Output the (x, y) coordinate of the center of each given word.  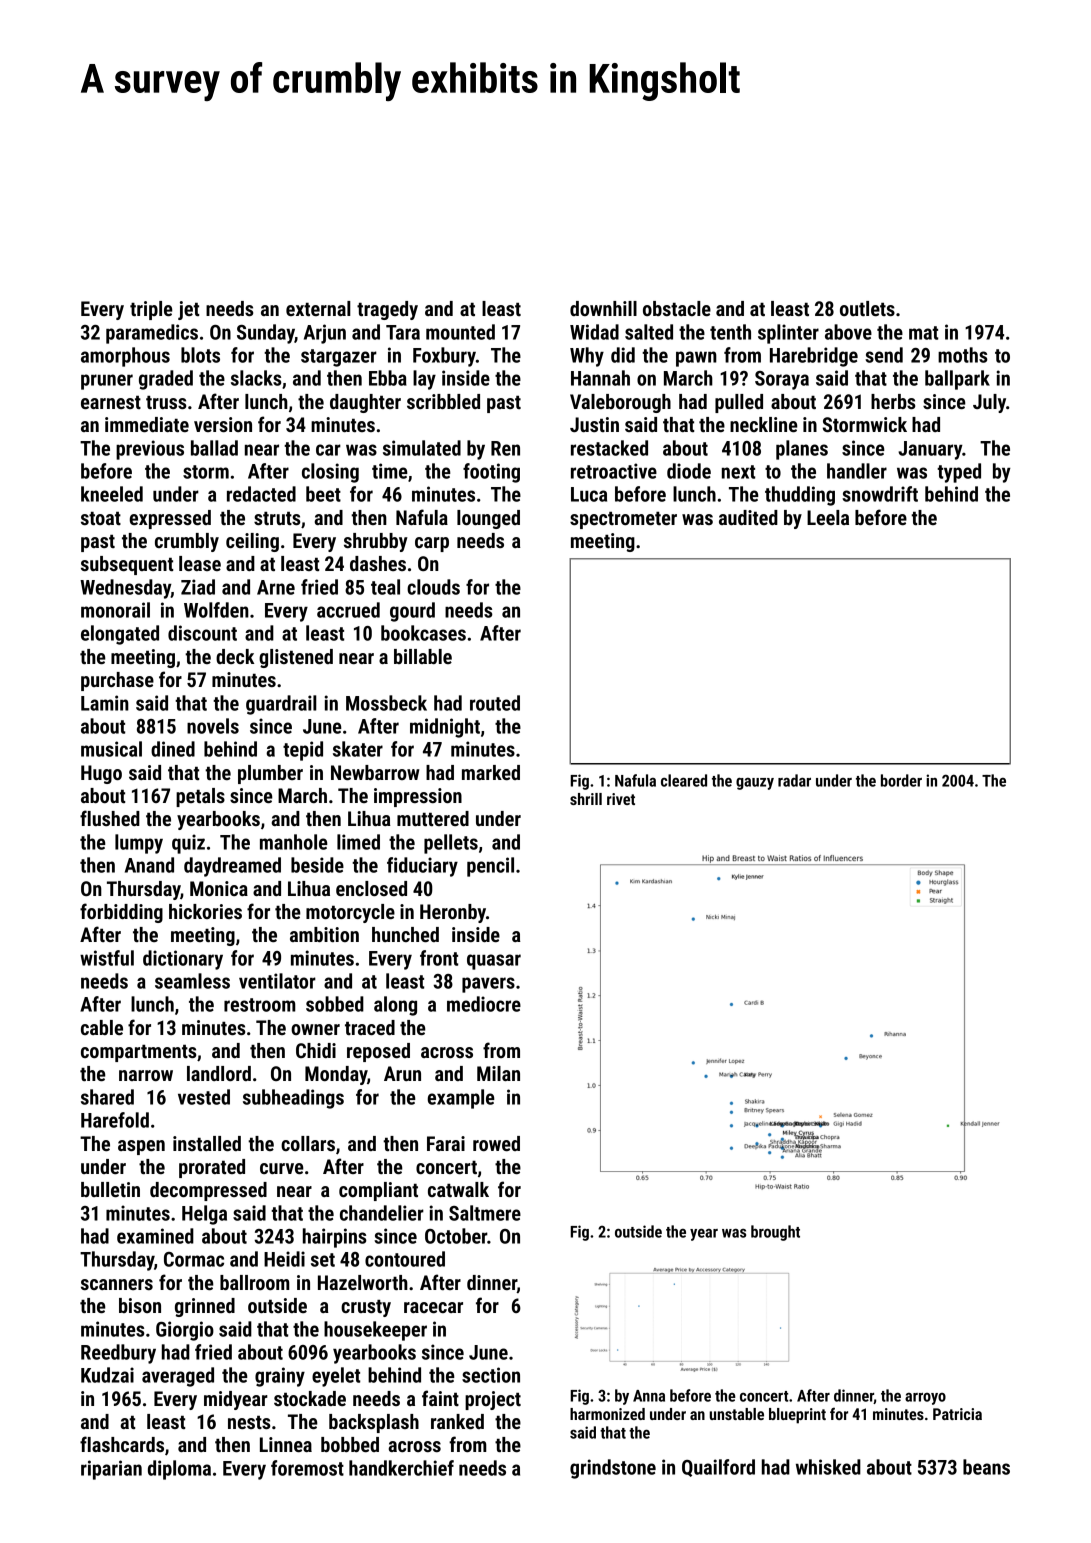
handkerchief (401, 1468)
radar (794, 780)
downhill (603, 308)
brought (775, 1233)
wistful (107, 958)
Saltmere (485, 1213)
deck (235, 656)
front (439, 958)
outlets (867, 308)
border (901, 780)
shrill (586, 799)
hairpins (335, 1238)
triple (151, 310)
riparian (111, 1470)
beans (986, 1467)
